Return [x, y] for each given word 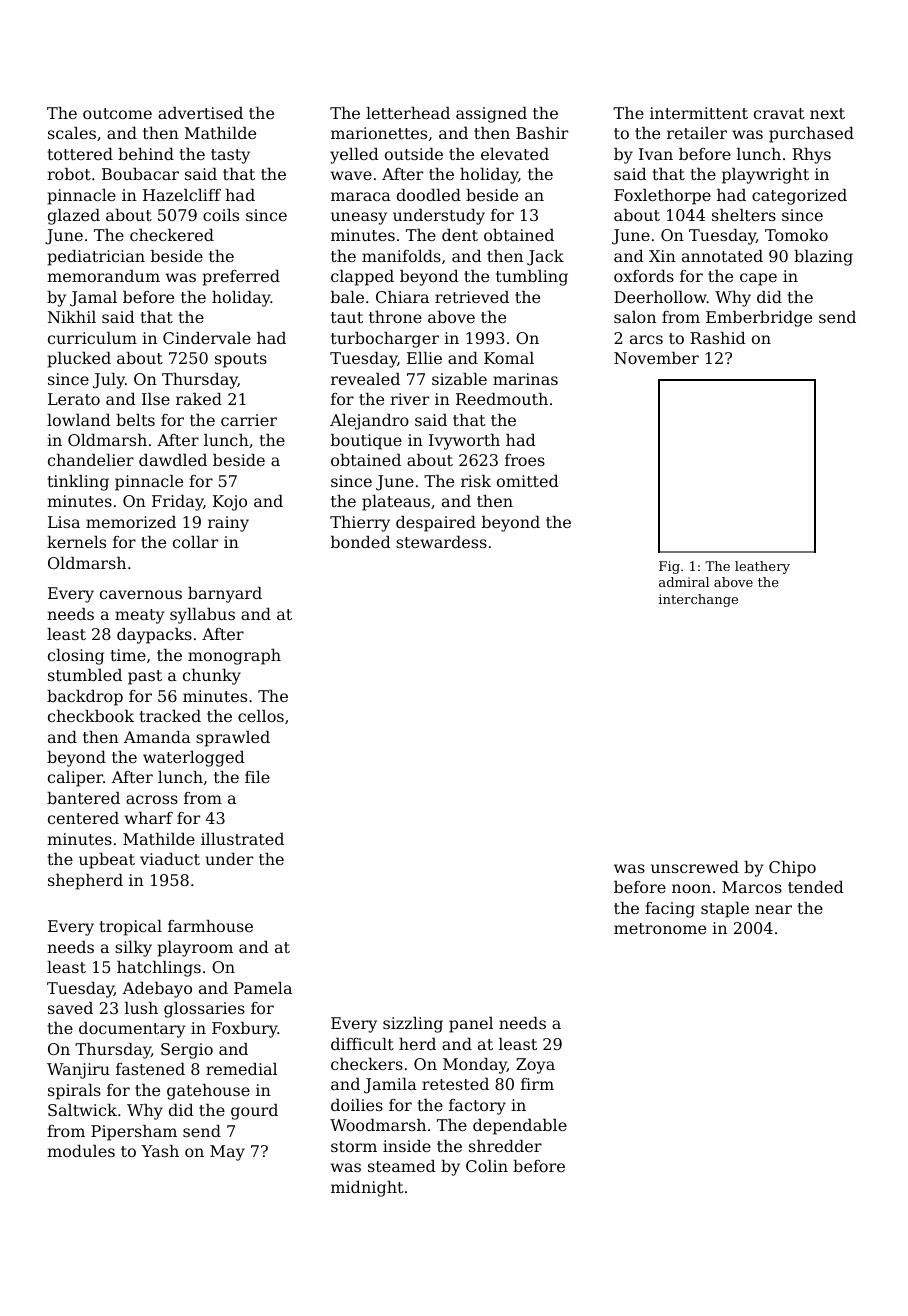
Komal [509, 358]
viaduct [170, 859]
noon [691, 888]
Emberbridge [759, 319]
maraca [361, 196]
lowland [79, 420]
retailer [697, 133]
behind [146, 154]
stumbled [85, 675]
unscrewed [695, 867]
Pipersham [134, 1133]
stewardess [441, 542]
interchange [698, 600]
